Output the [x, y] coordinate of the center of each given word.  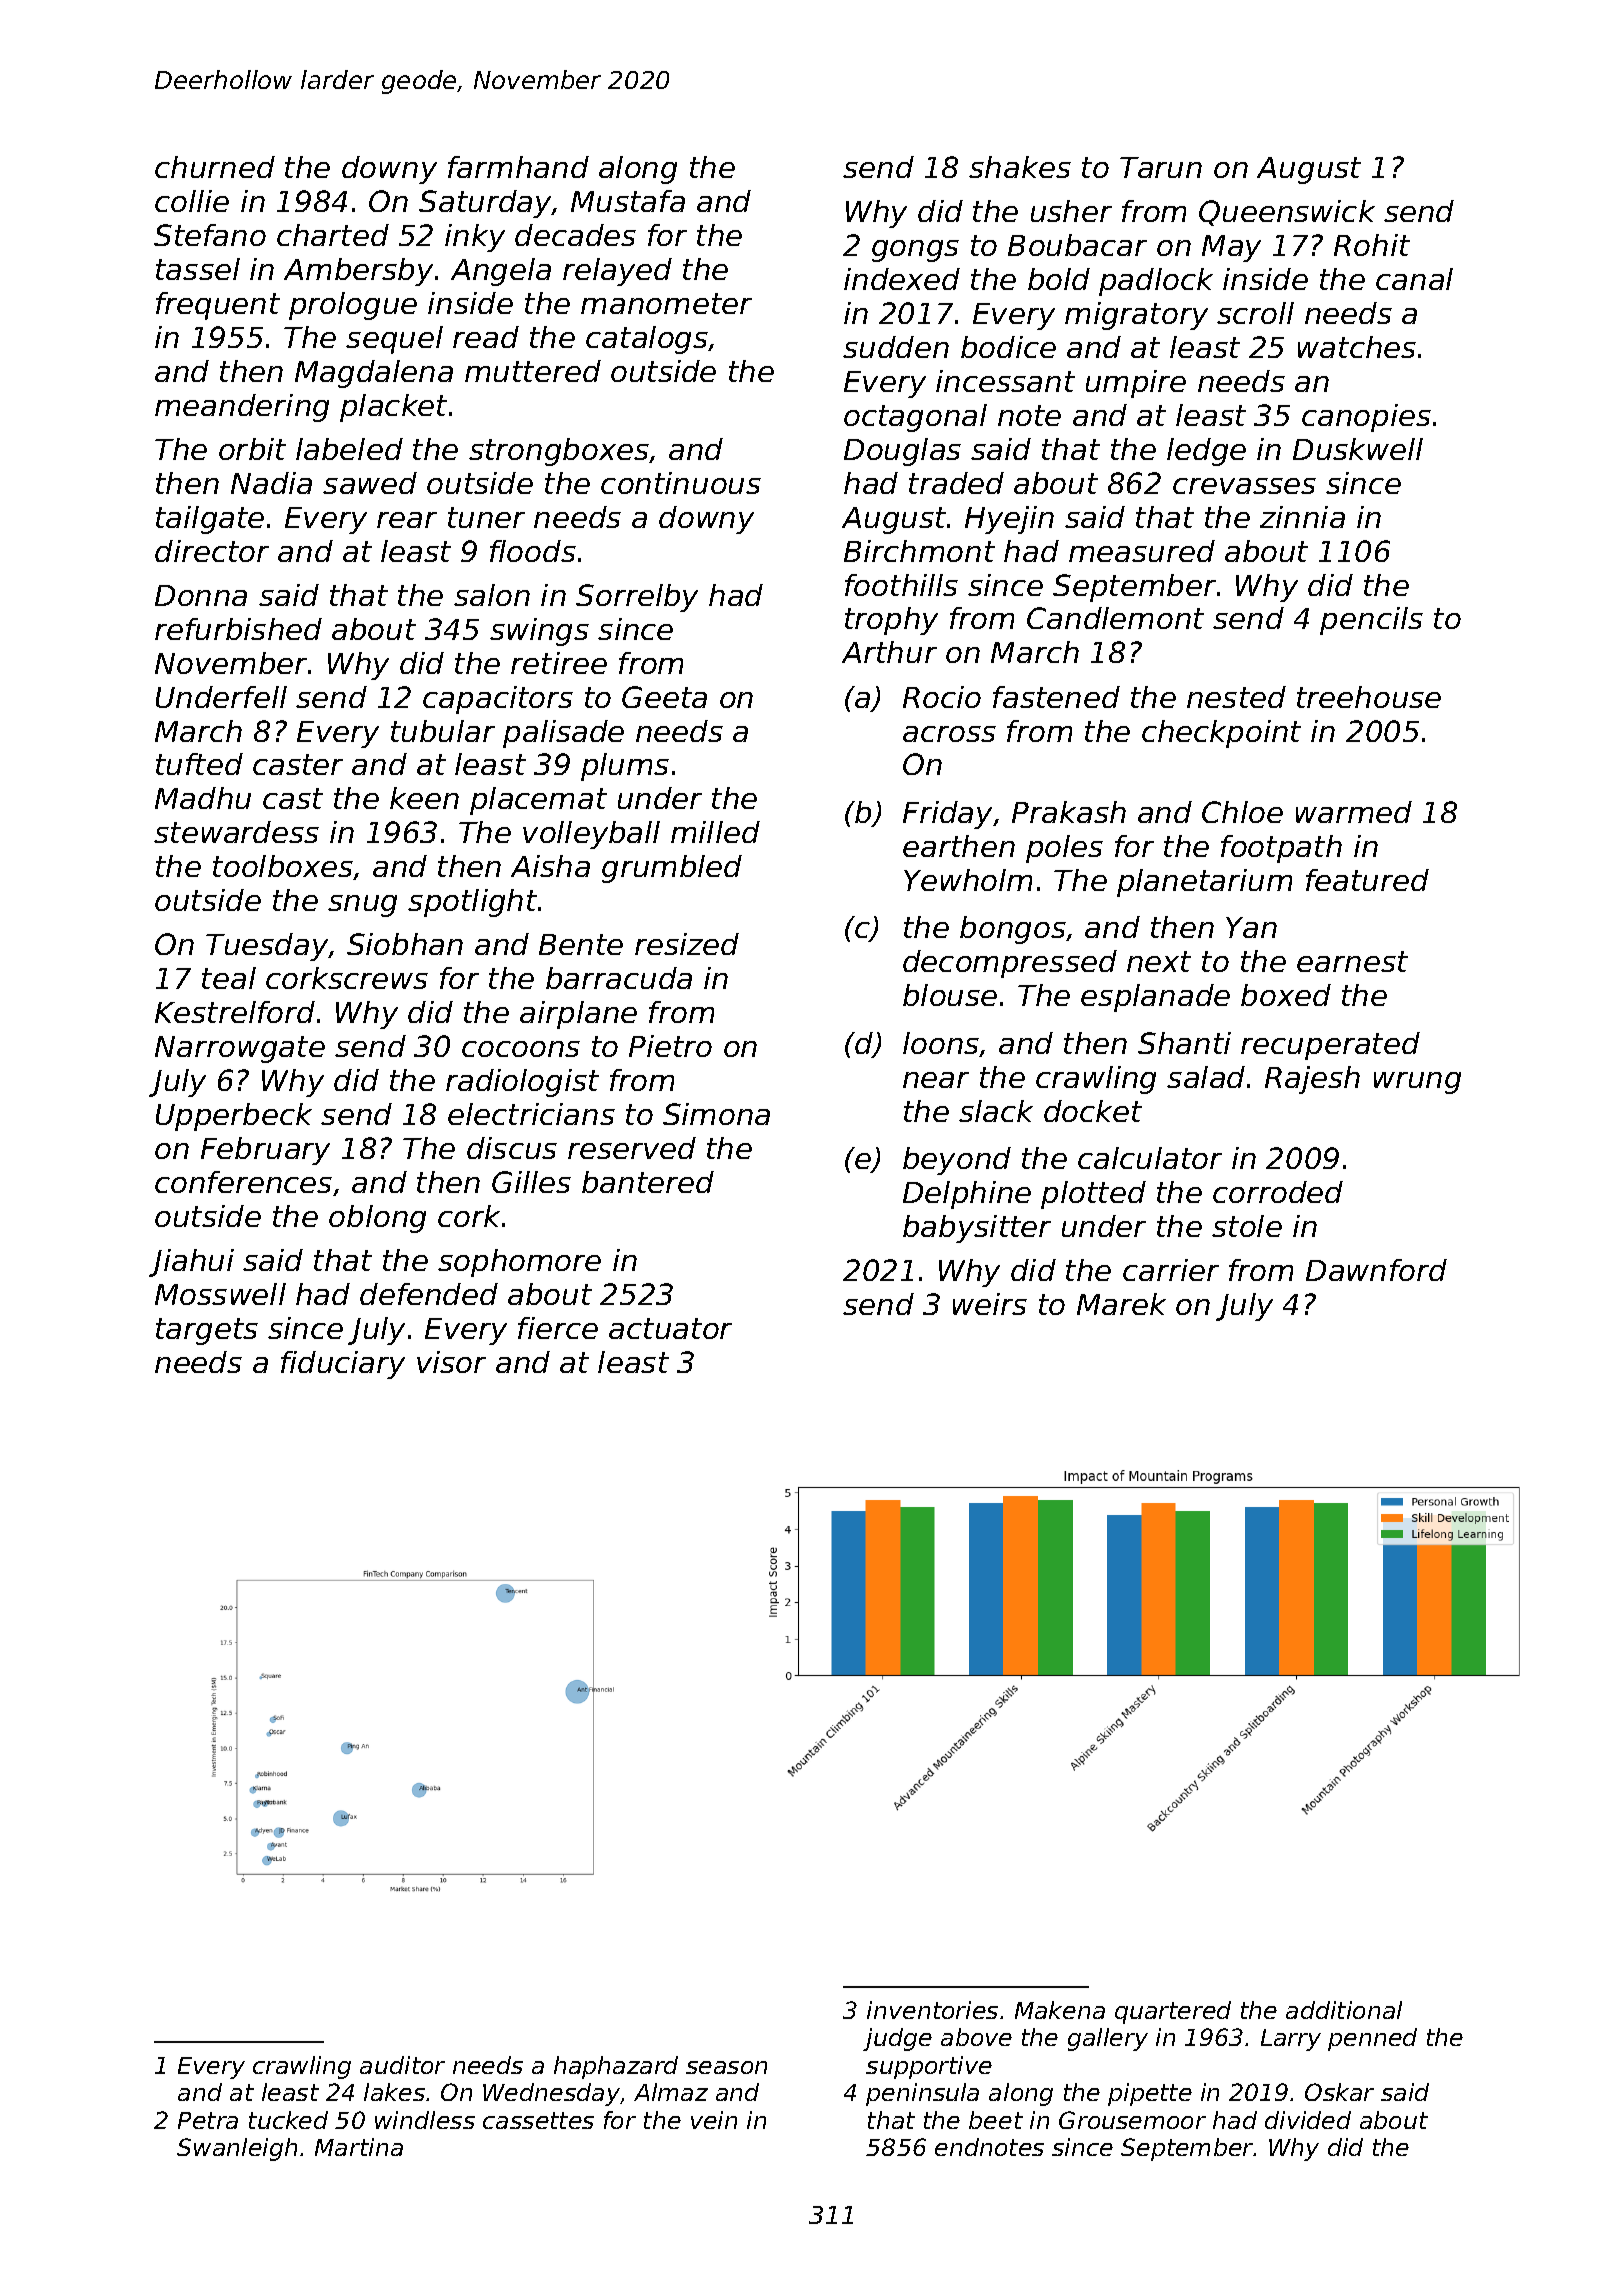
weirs [990, 1304]
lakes [394, 2092]
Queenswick [1287, 213]
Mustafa [628, 201]
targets [207, 1331]
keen [424, 798]
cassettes [538, 2120]
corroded [1278, 1192]
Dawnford [1376, 1270]
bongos [1013, 930]
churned [215, 167]
